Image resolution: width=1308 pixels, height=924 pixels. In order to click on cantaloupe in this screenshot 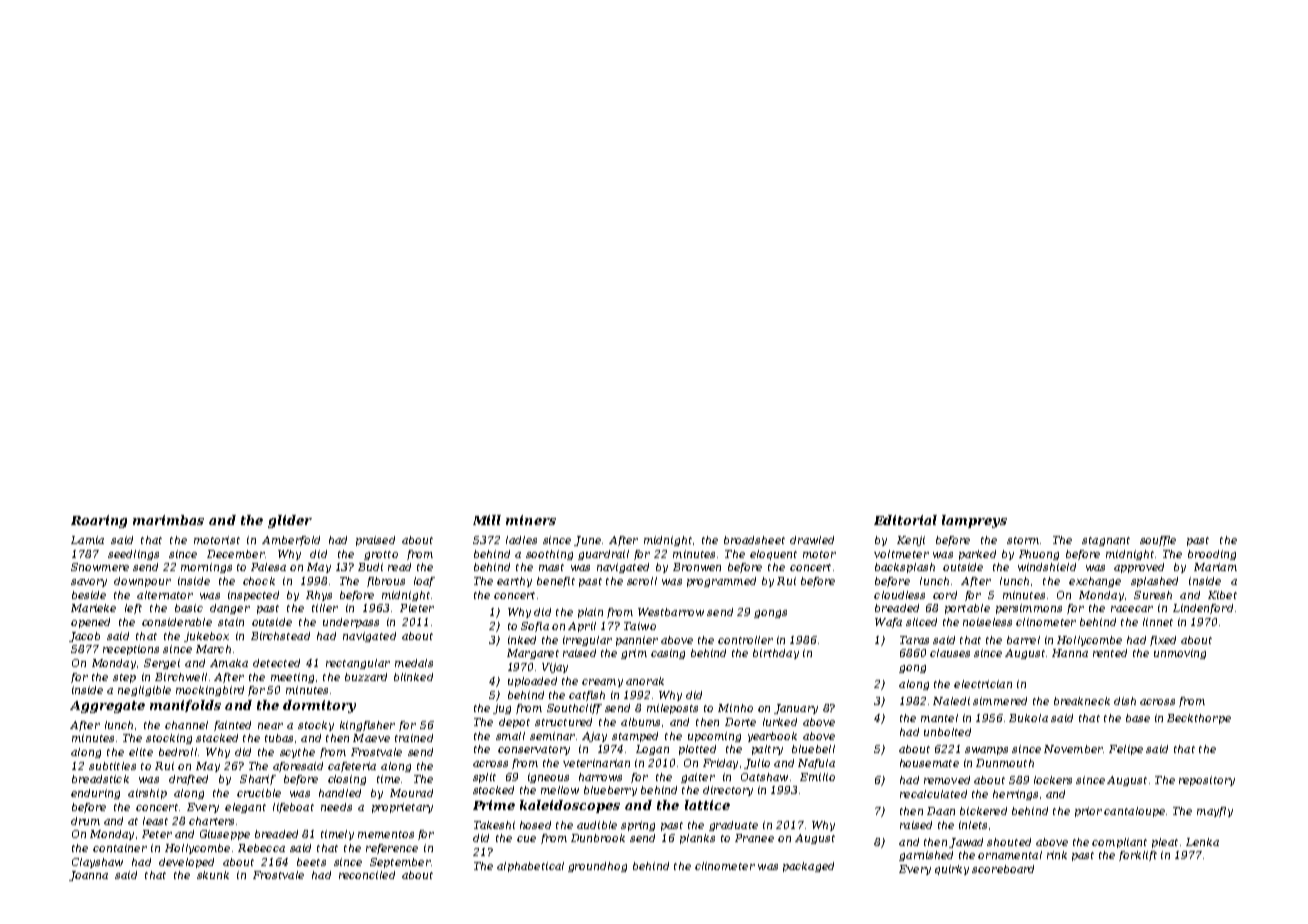, I will do `click(1134, 812)`.
